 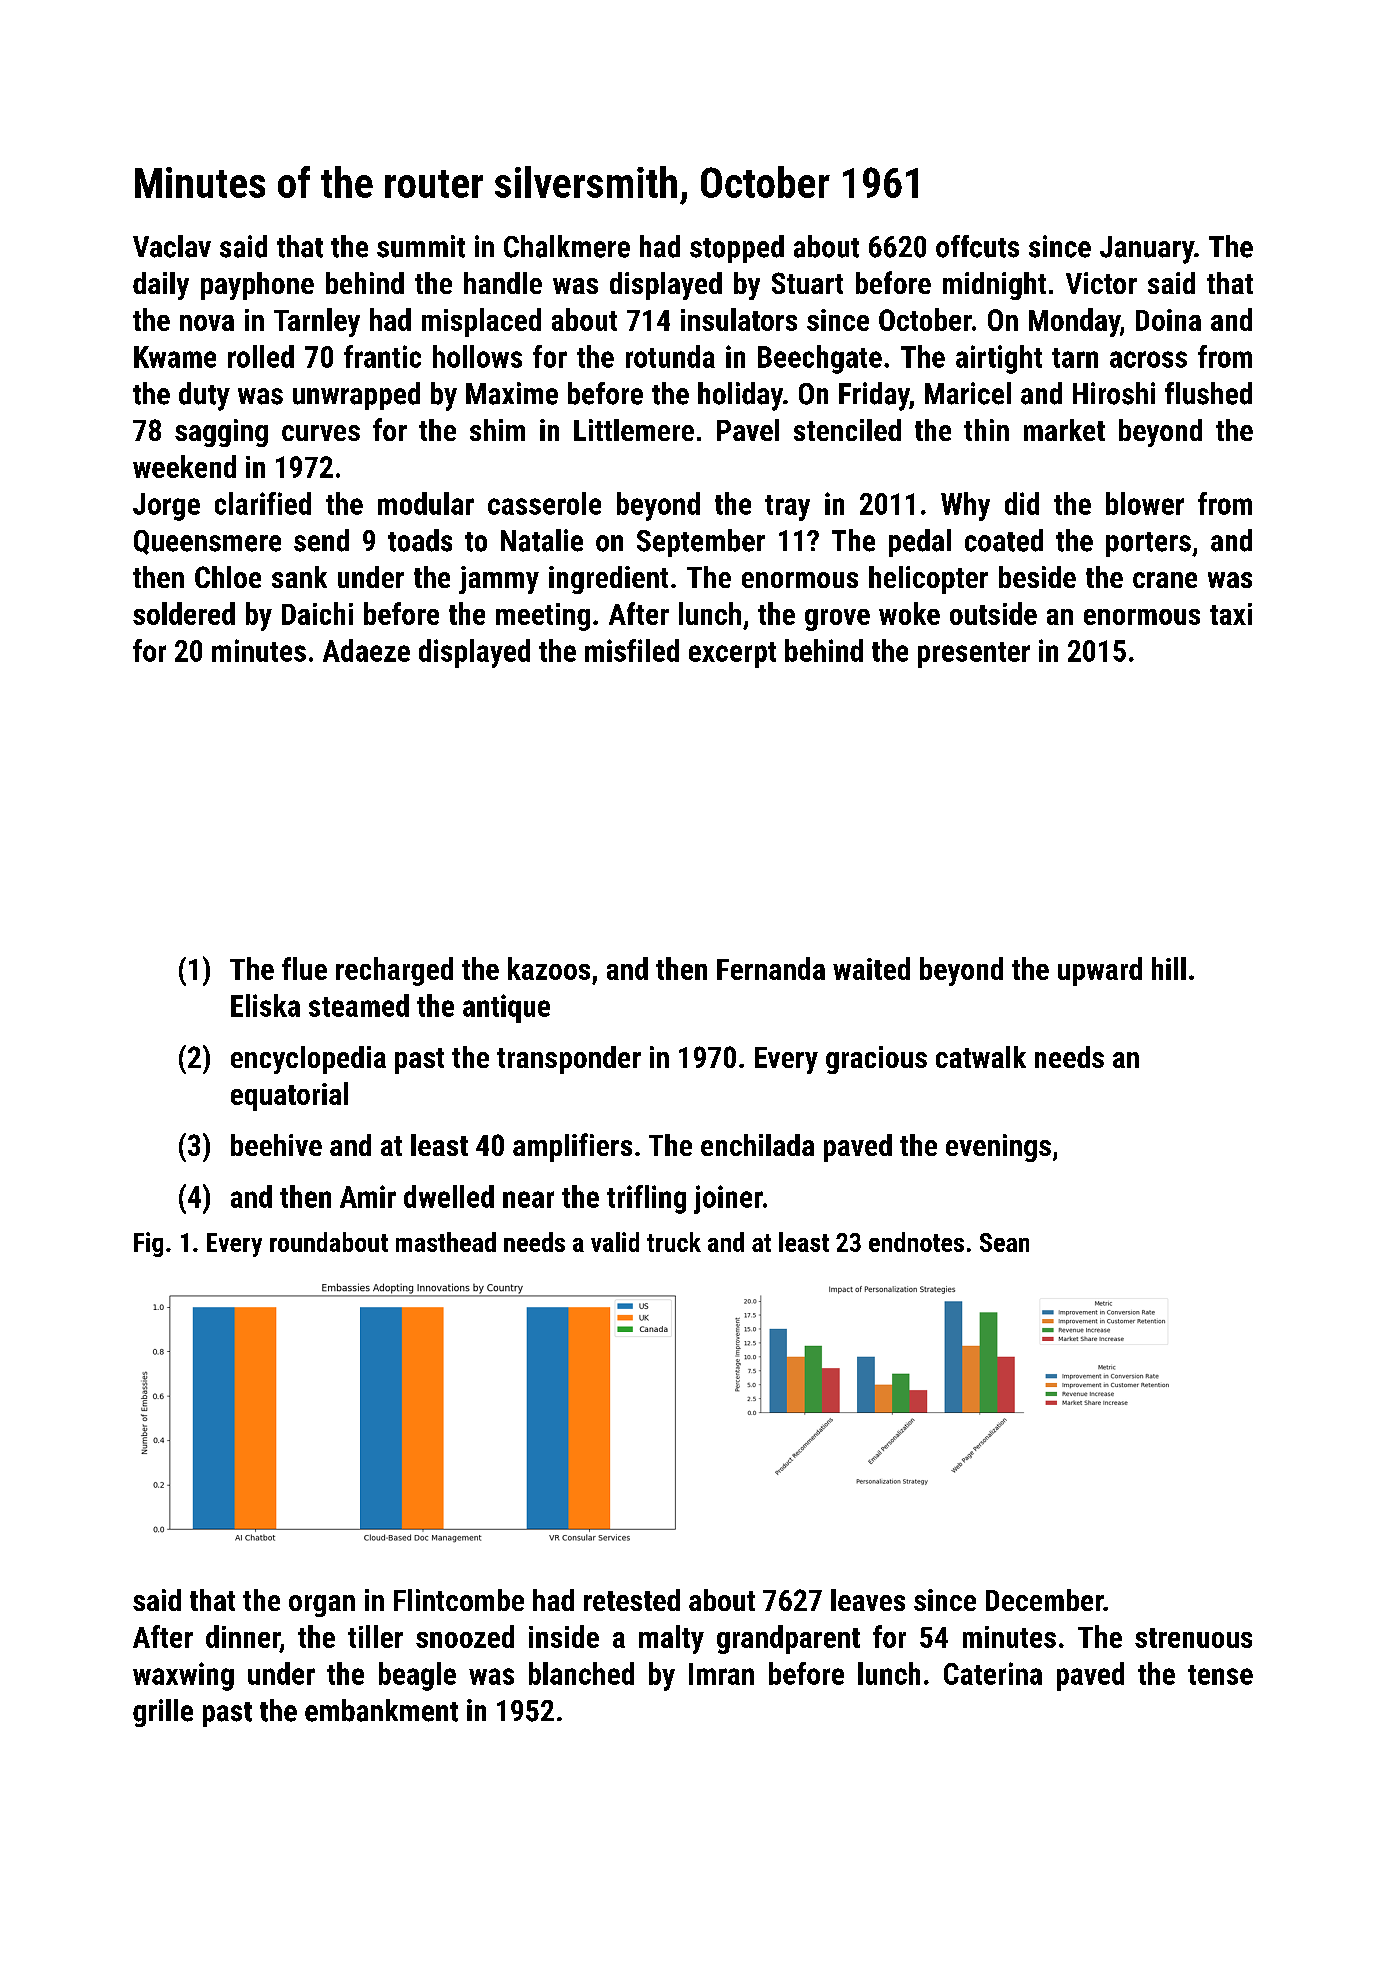 What do you see at coordinates (304, 968) in the screenshot?
I see `flue` at bounding box center [304, 968].
